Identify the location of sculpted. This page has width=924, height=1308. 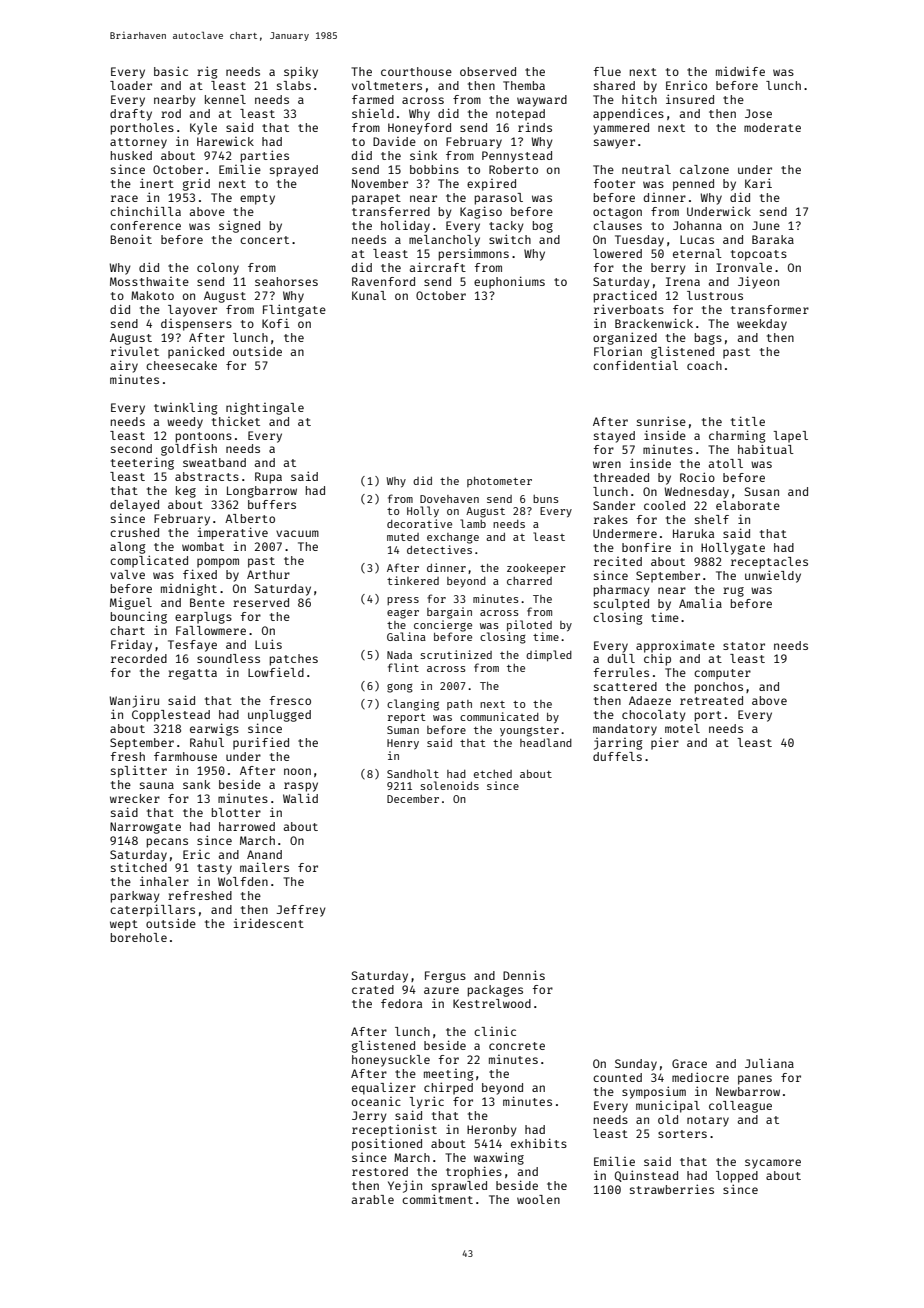
(621, 605).
